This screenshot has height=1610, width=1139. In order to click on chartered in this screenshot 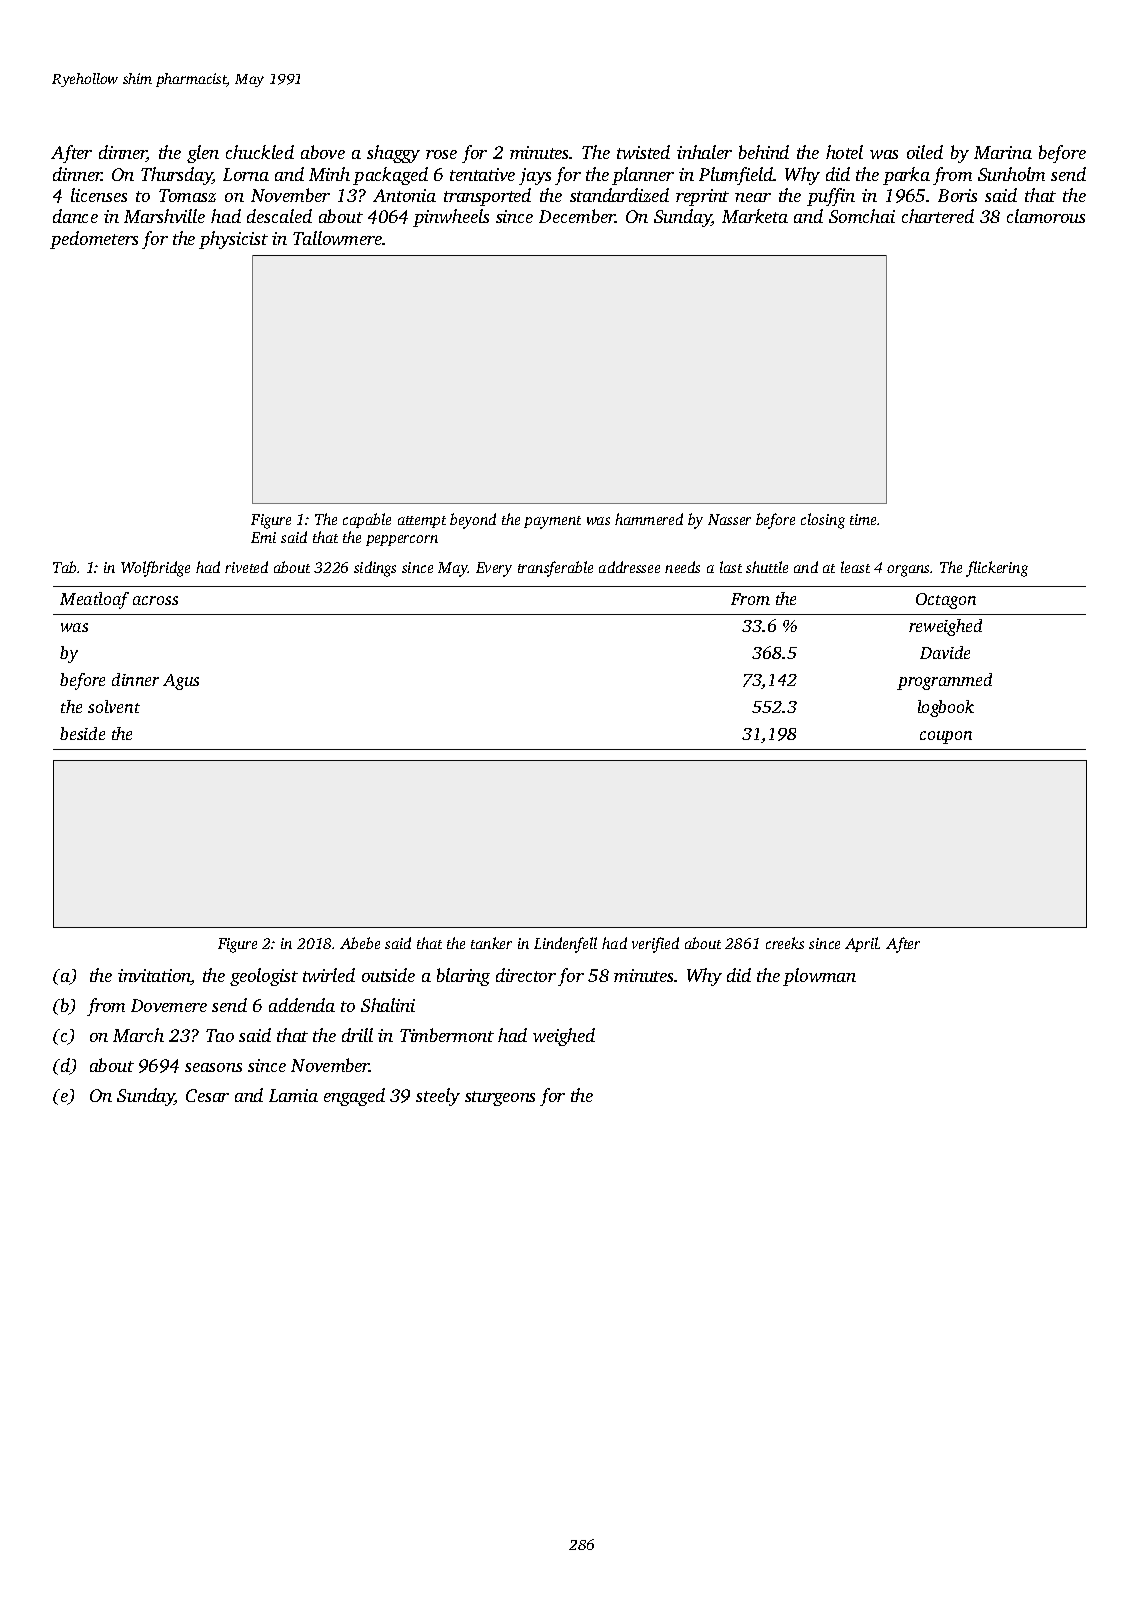, I will do `click(938, 216)`.
